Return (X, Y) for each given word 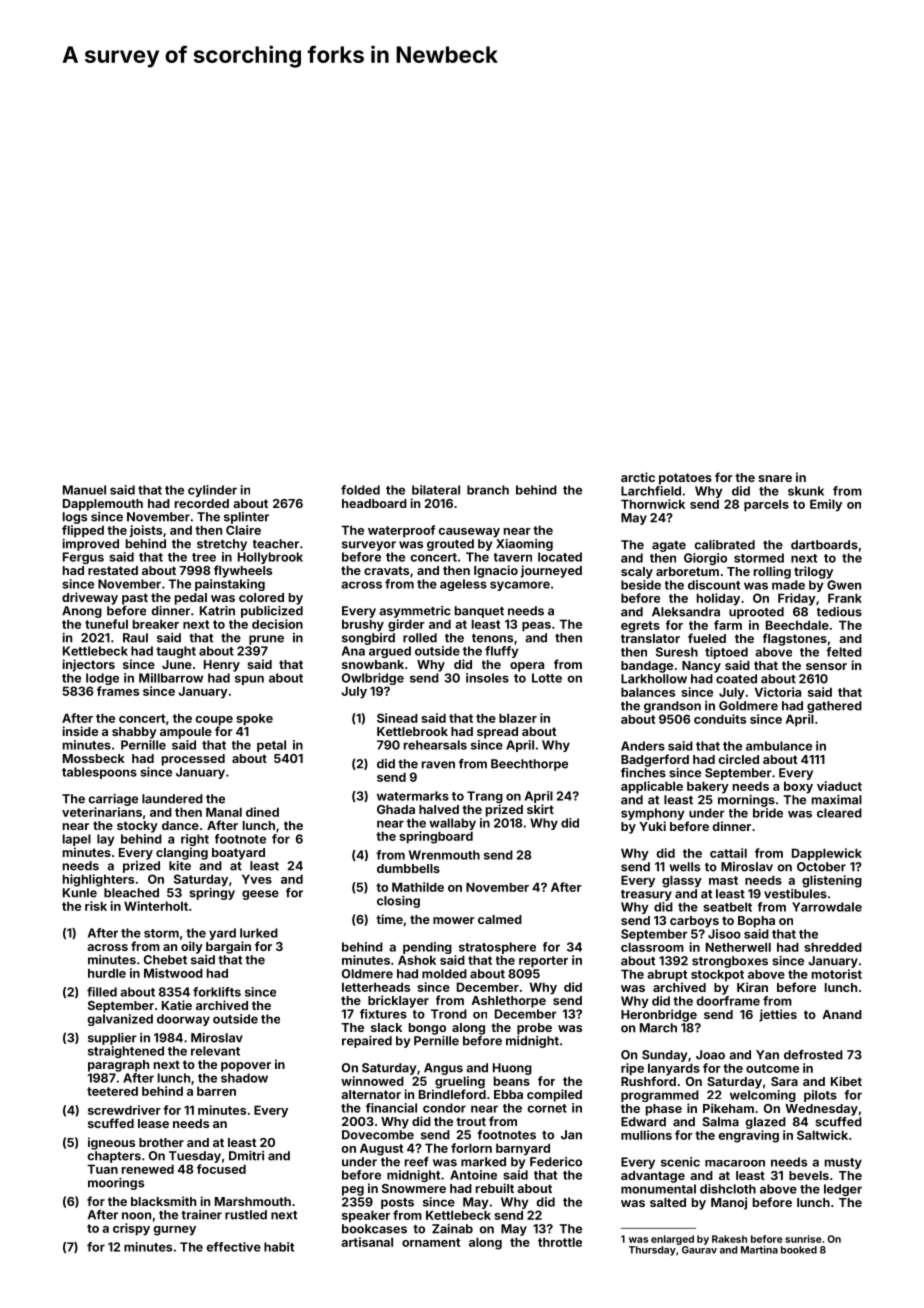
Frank (845, 598)
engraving (748, 1136)
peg (353, 1191)
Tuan (102, 1169)
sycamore (520, 586)
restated (113, 570)
